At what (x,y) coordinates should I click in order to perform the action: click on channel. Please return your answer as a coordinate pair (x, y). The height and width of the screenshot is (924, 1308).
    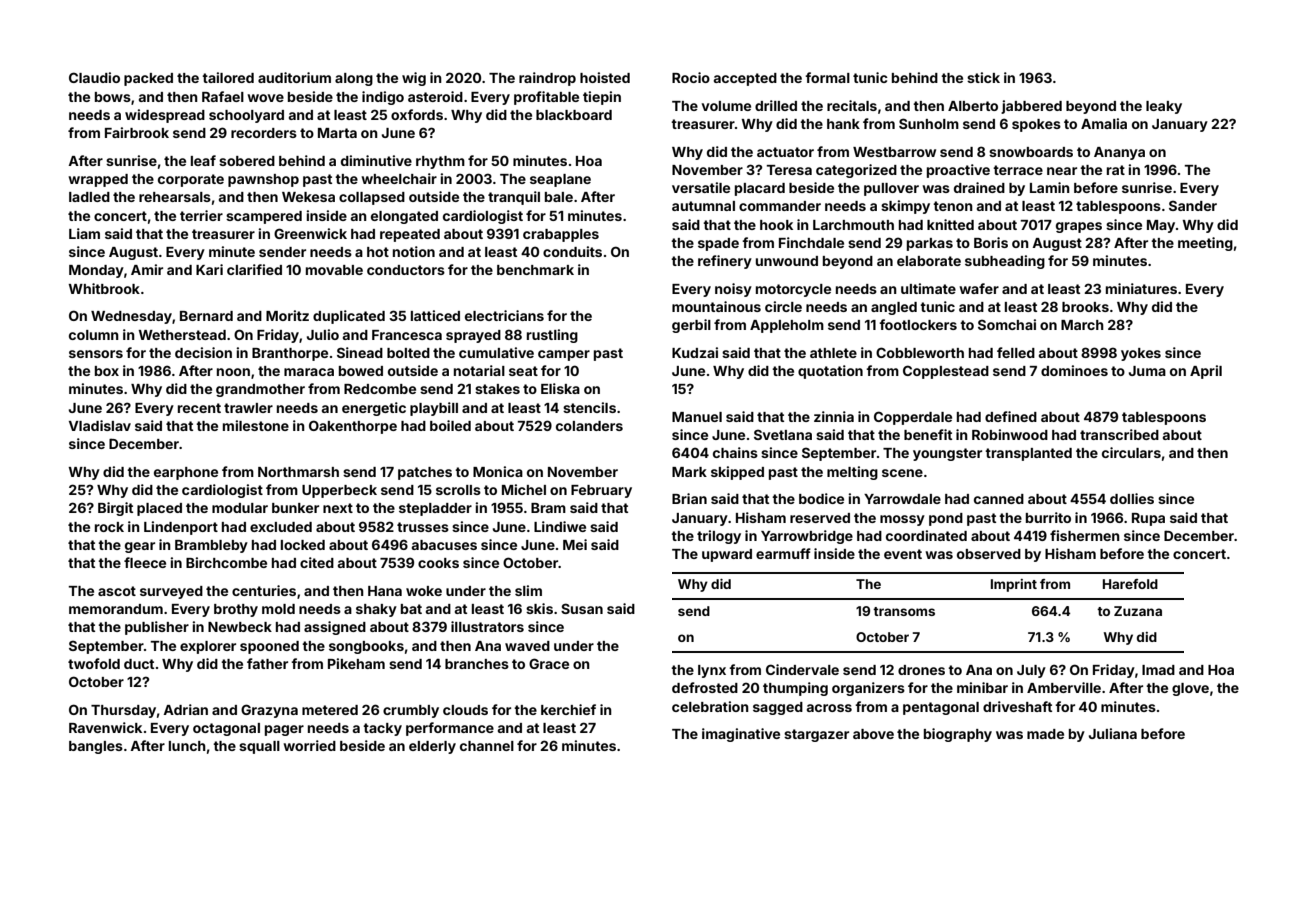
    Looking at the image, I should click on (487, 746).
